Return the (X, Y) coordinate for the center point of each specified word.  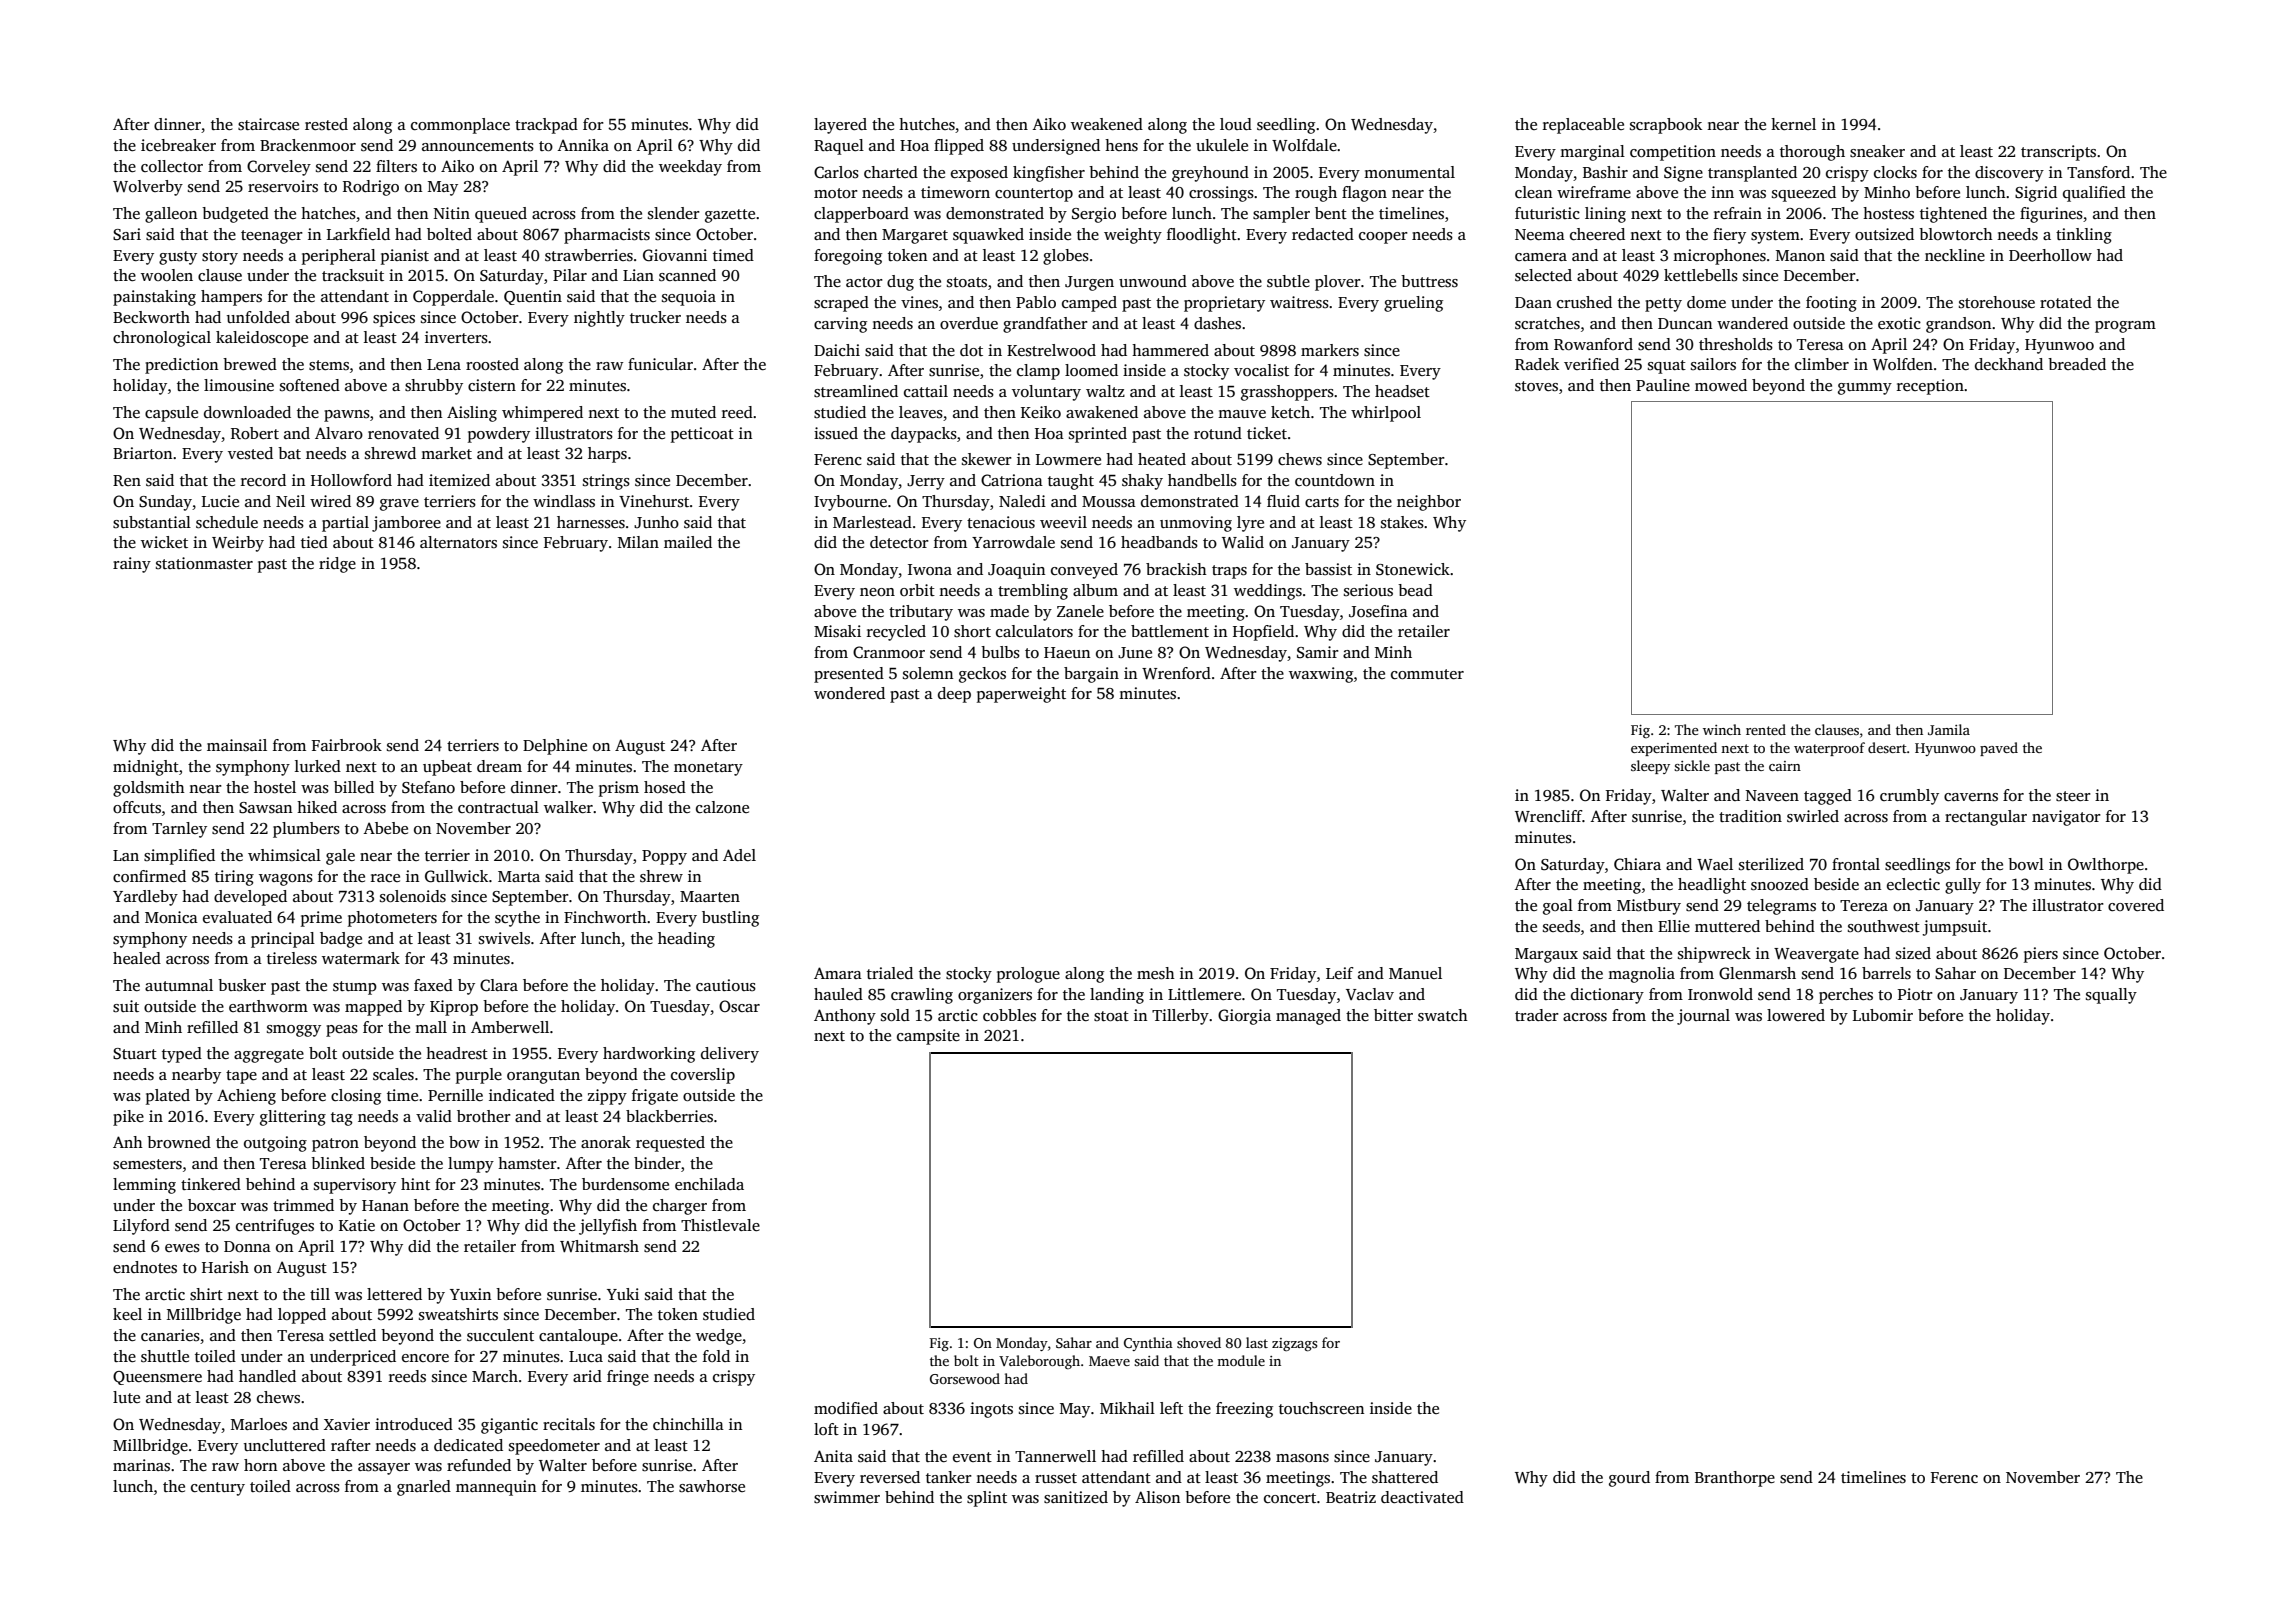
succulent (500, 1335)
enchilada (709, 1184)
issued (836, 433)
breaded (2077, 364)
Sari (127, 234)
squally (2111, 996)
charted (891, 172)
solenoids (413, 896)
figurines (2051, 215)
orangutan (543, 1077)
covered (2136, 905)
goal (1558, 907)
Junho (656, 522)
